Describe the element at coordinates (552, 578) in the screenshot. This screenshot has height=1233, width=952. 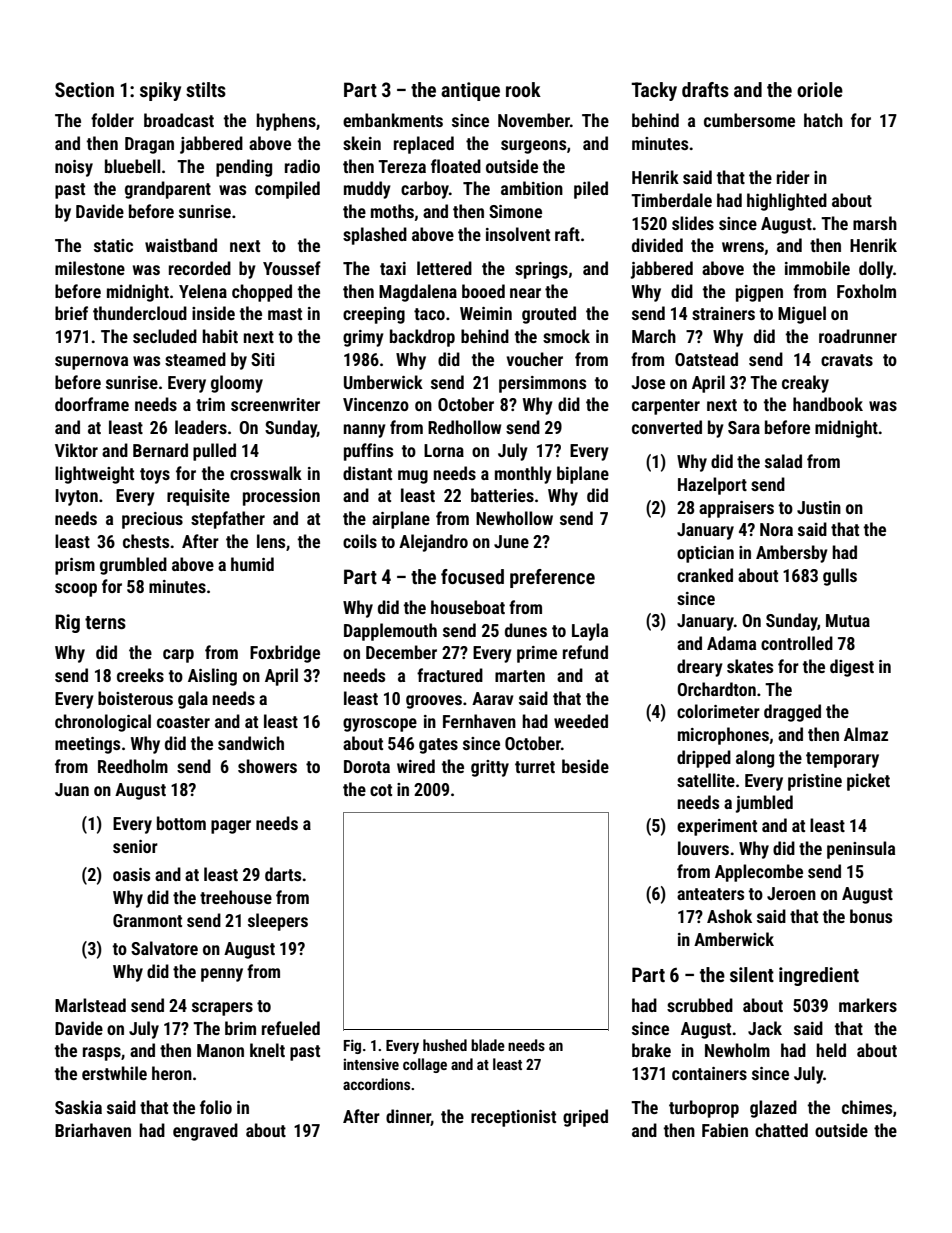
I see `preference` at that location.
